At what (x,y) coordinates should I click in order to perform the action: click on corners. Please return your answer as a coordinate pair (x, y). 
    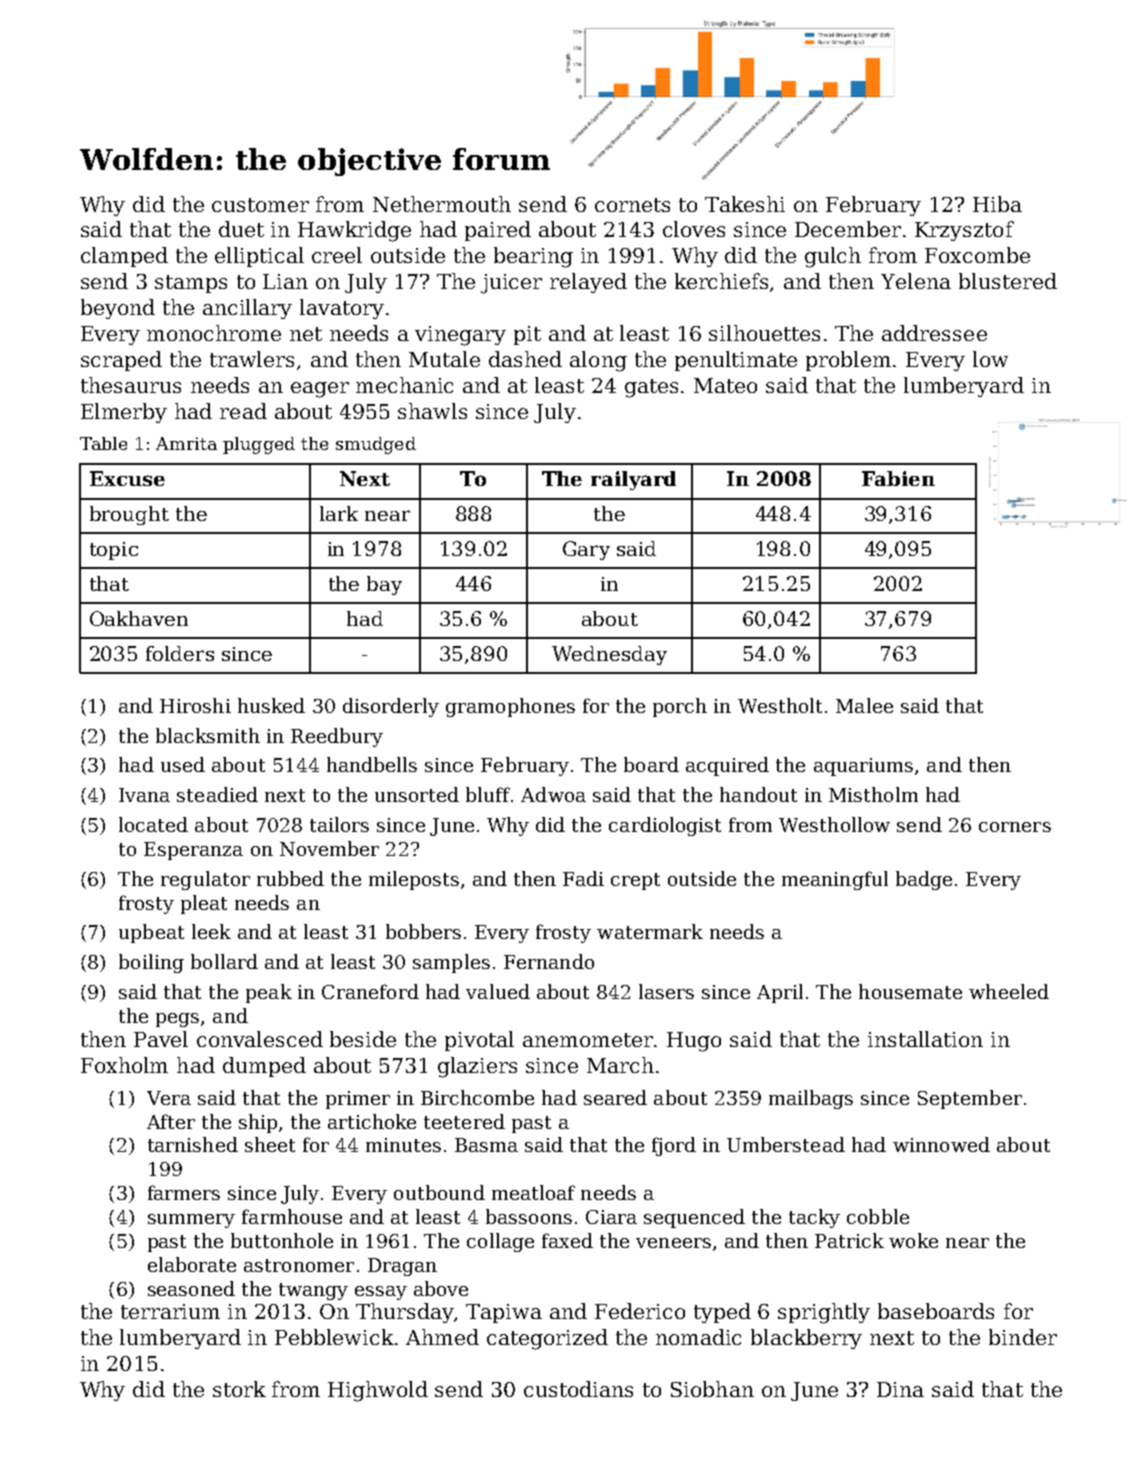
    Looking at the image, I should click on (1015, 827).
